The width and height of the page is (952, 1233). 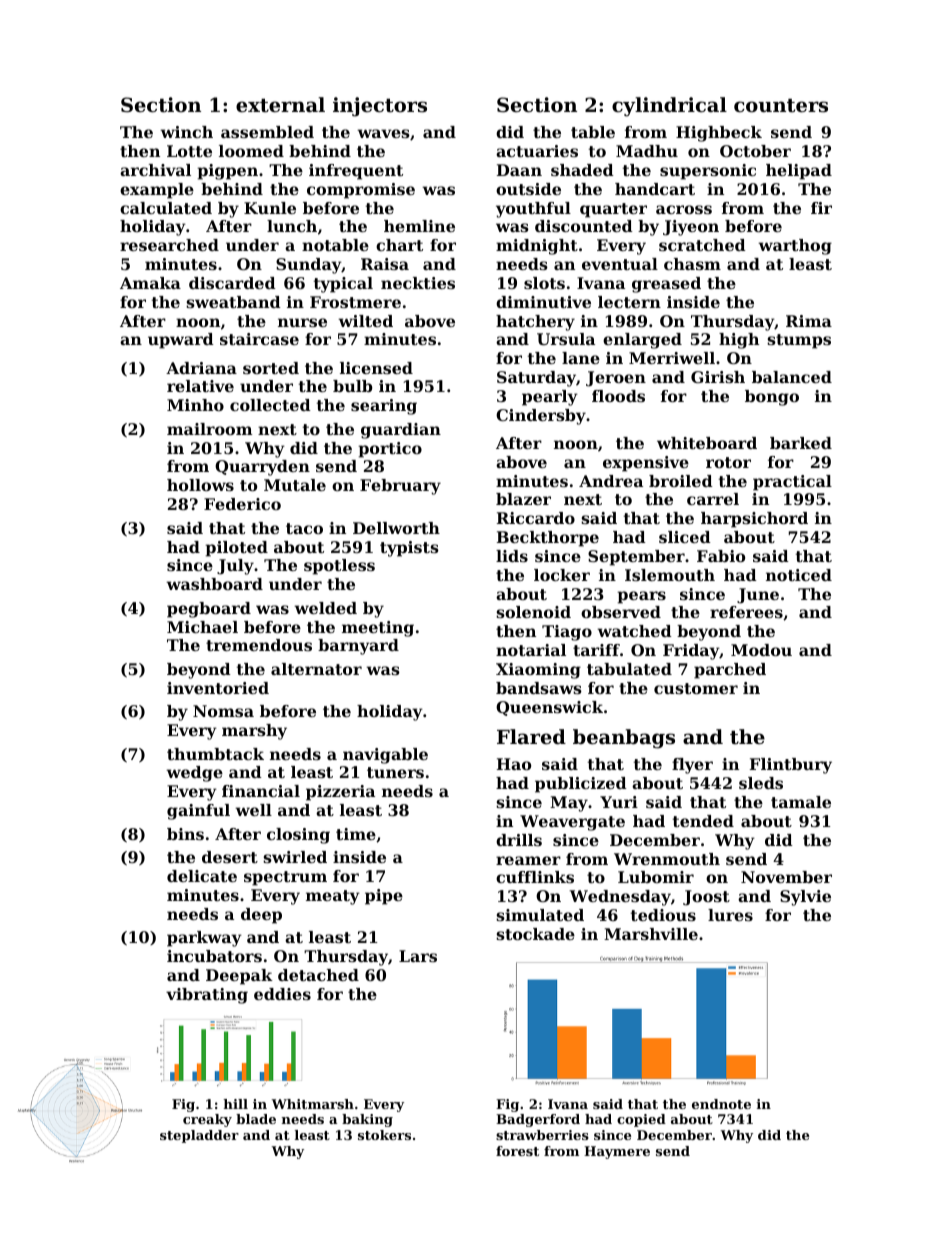 I want to click on Quarryden, so click(x=262, y=468).
